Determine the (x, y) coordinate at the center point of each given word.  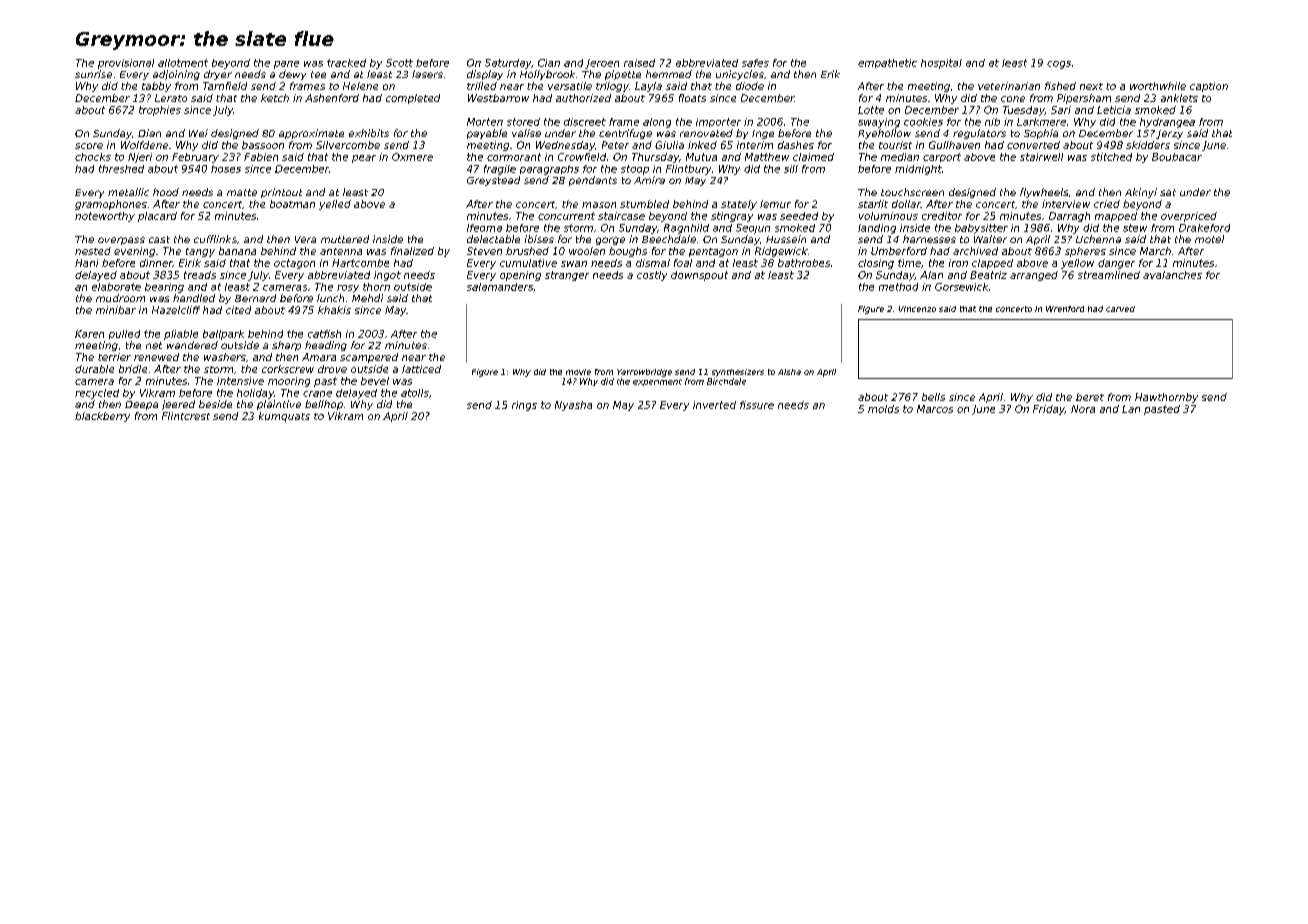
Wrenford (1065, 309)
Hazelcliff (176, 310)
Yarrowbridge (644, 373)
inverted (714, 405)
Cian (549, 63)
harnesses (929, 239)
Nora (1083, 409)
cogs (1059, 65)
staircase (621, 216)
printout (281, 193)
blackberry (102, 417)
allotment (183, 63)
